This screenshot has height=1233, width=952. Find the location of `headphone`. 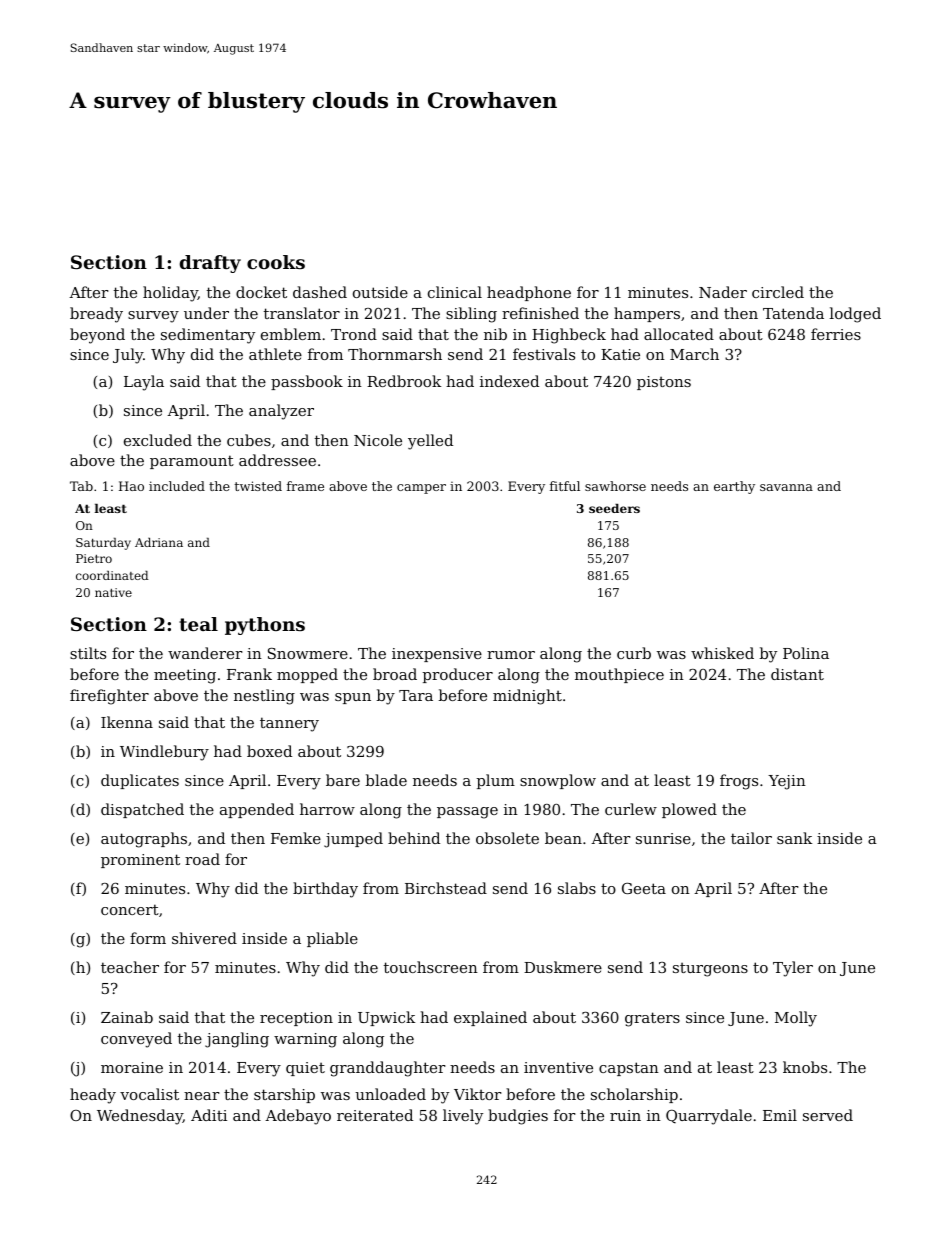

headphone is located at coordinates (529, 293).
